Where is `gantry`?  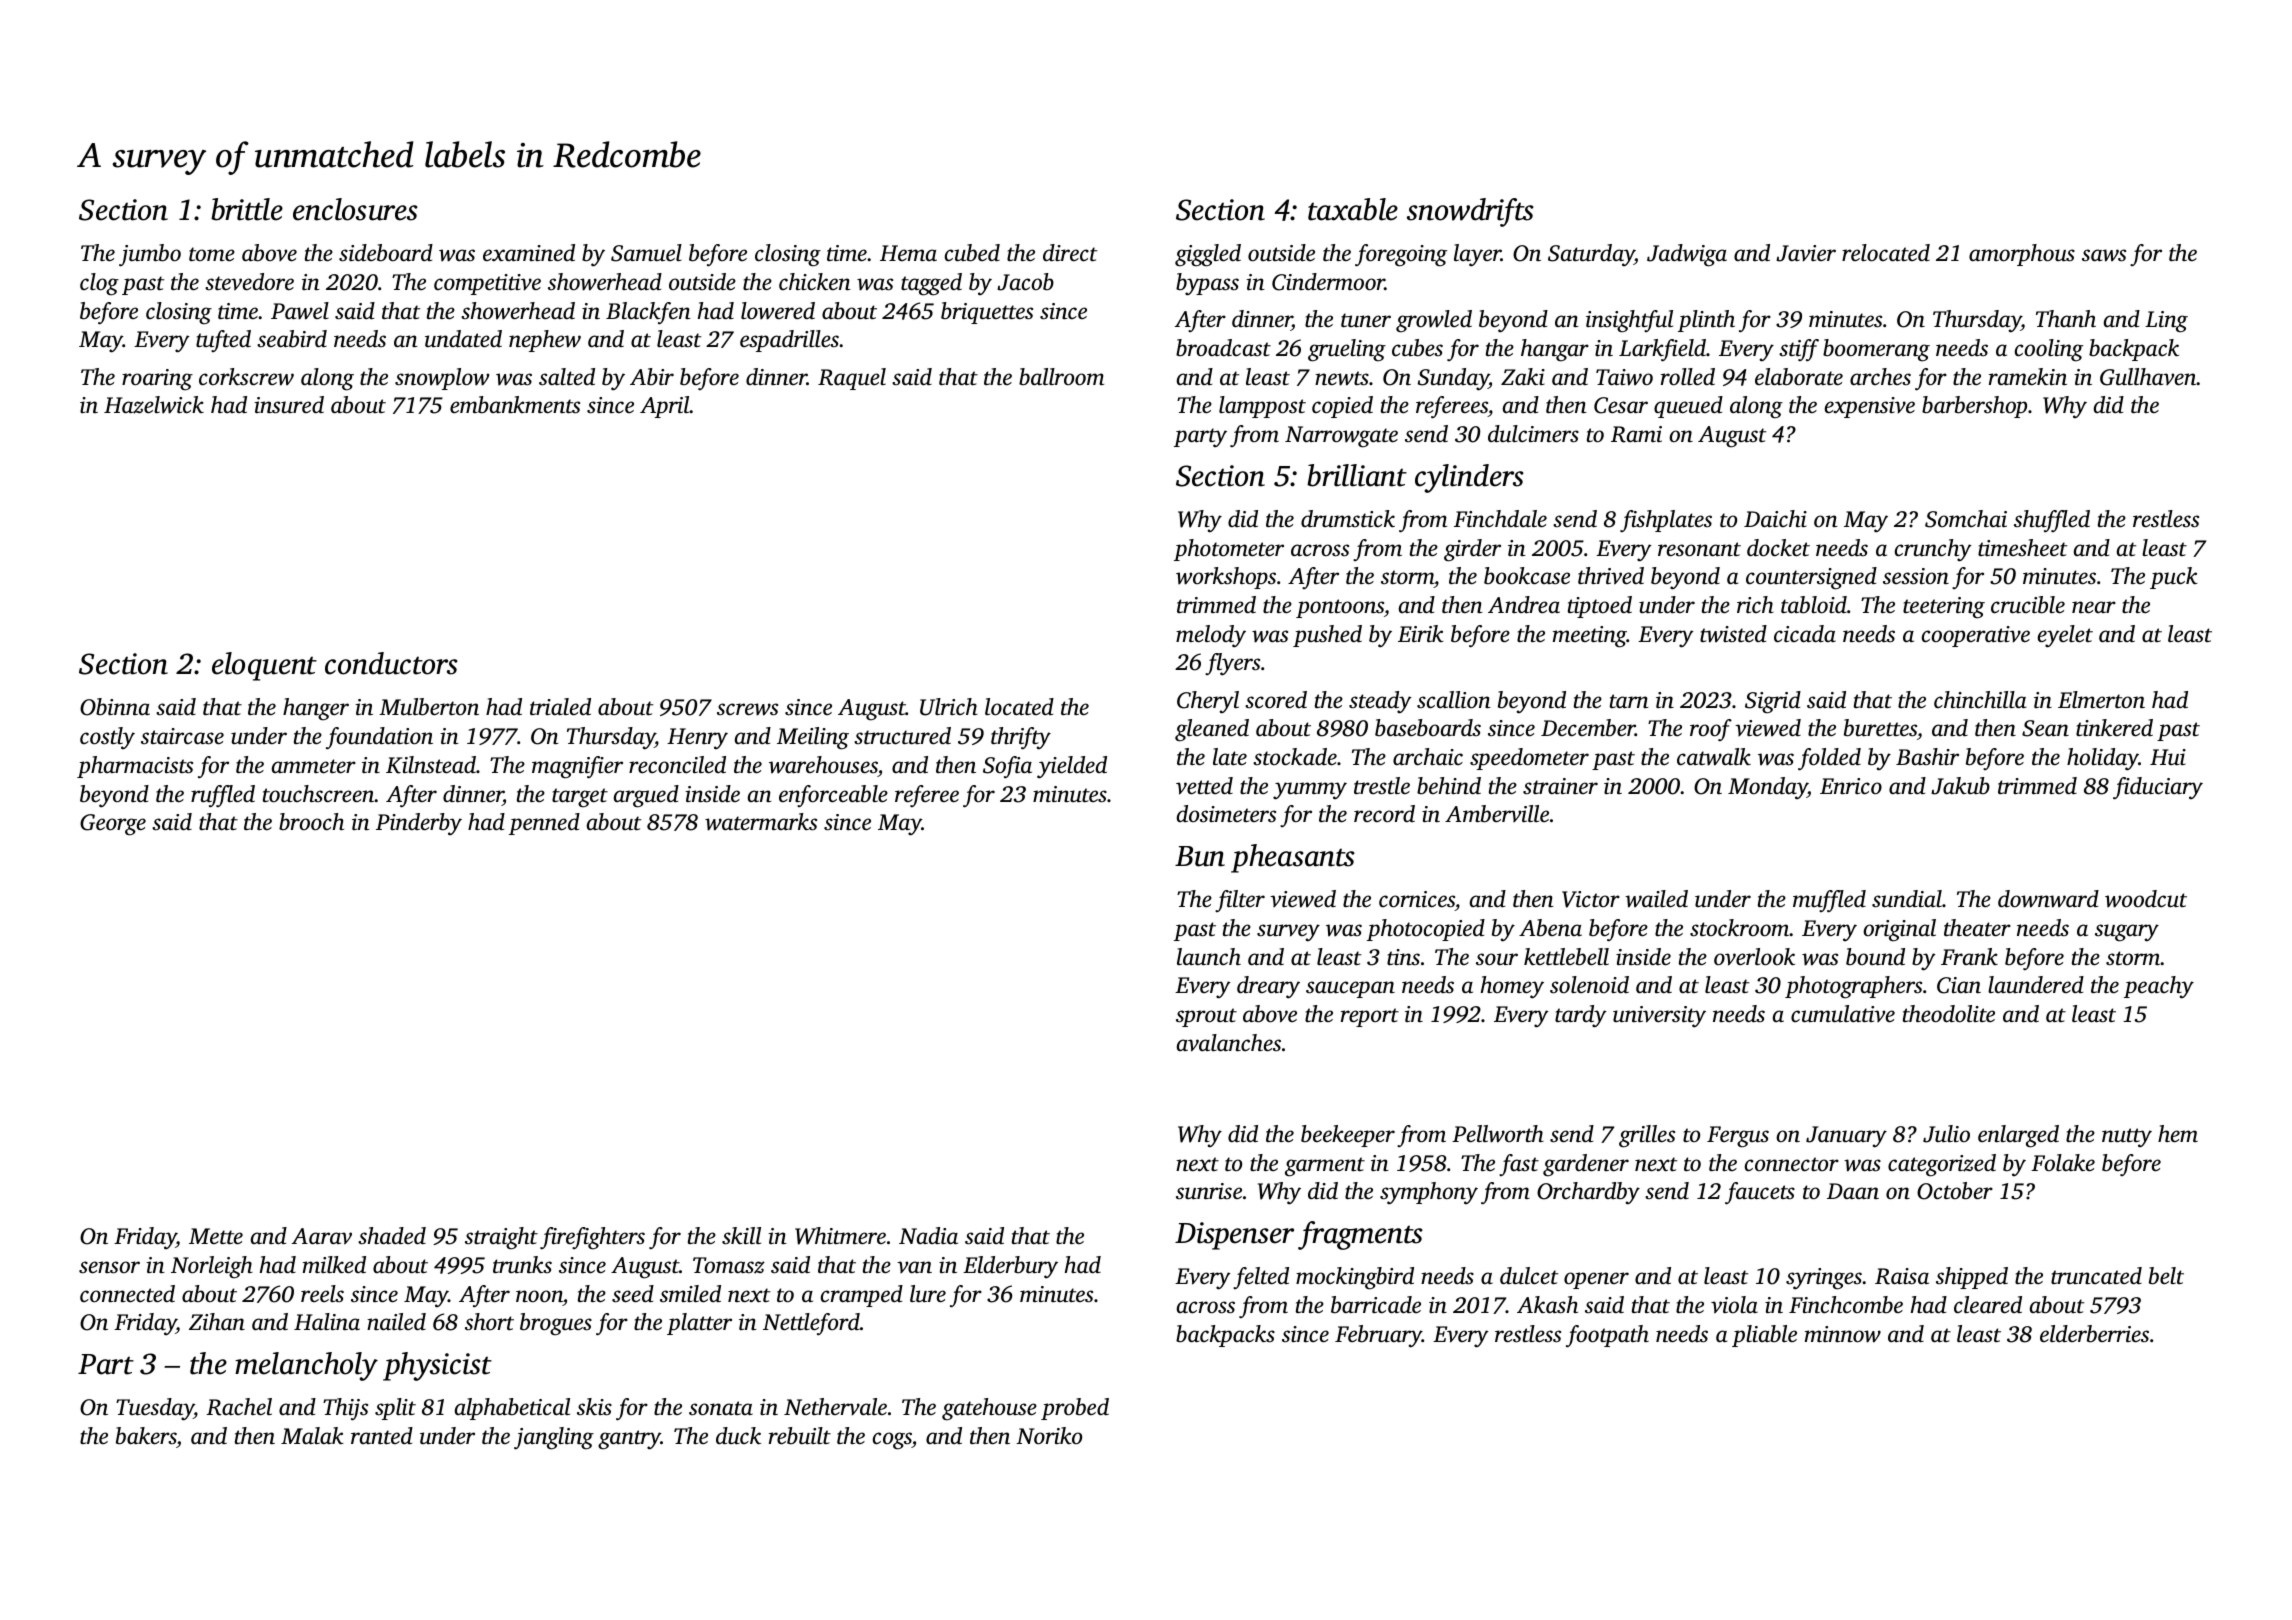 gantry is located at coordinates (629, 1440).
